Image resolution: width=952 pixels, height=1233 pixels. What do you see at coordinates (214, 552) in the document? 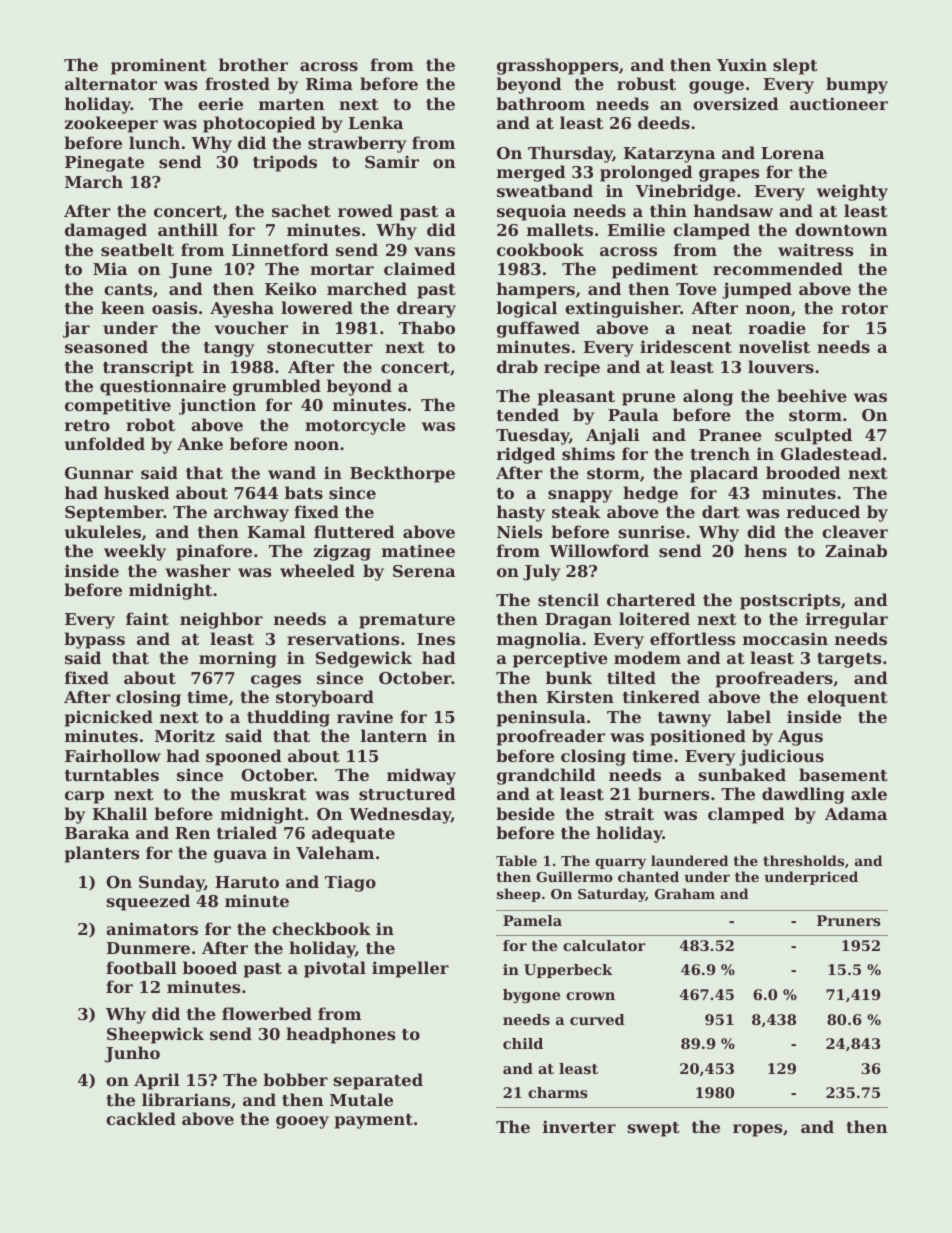
I see `pinafore` at bounding box center [214, 552].
